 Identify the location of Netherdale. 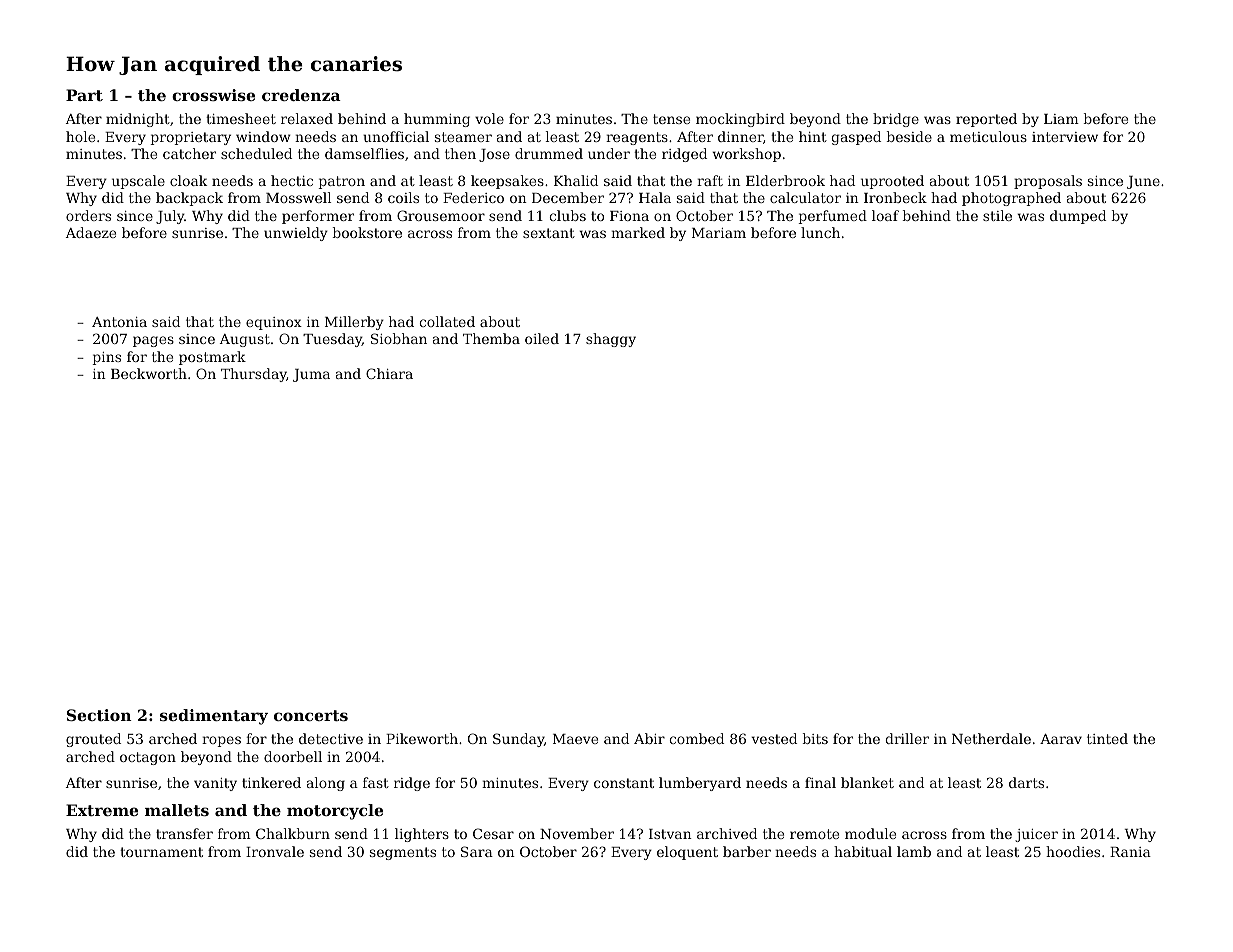
(991, 738).
